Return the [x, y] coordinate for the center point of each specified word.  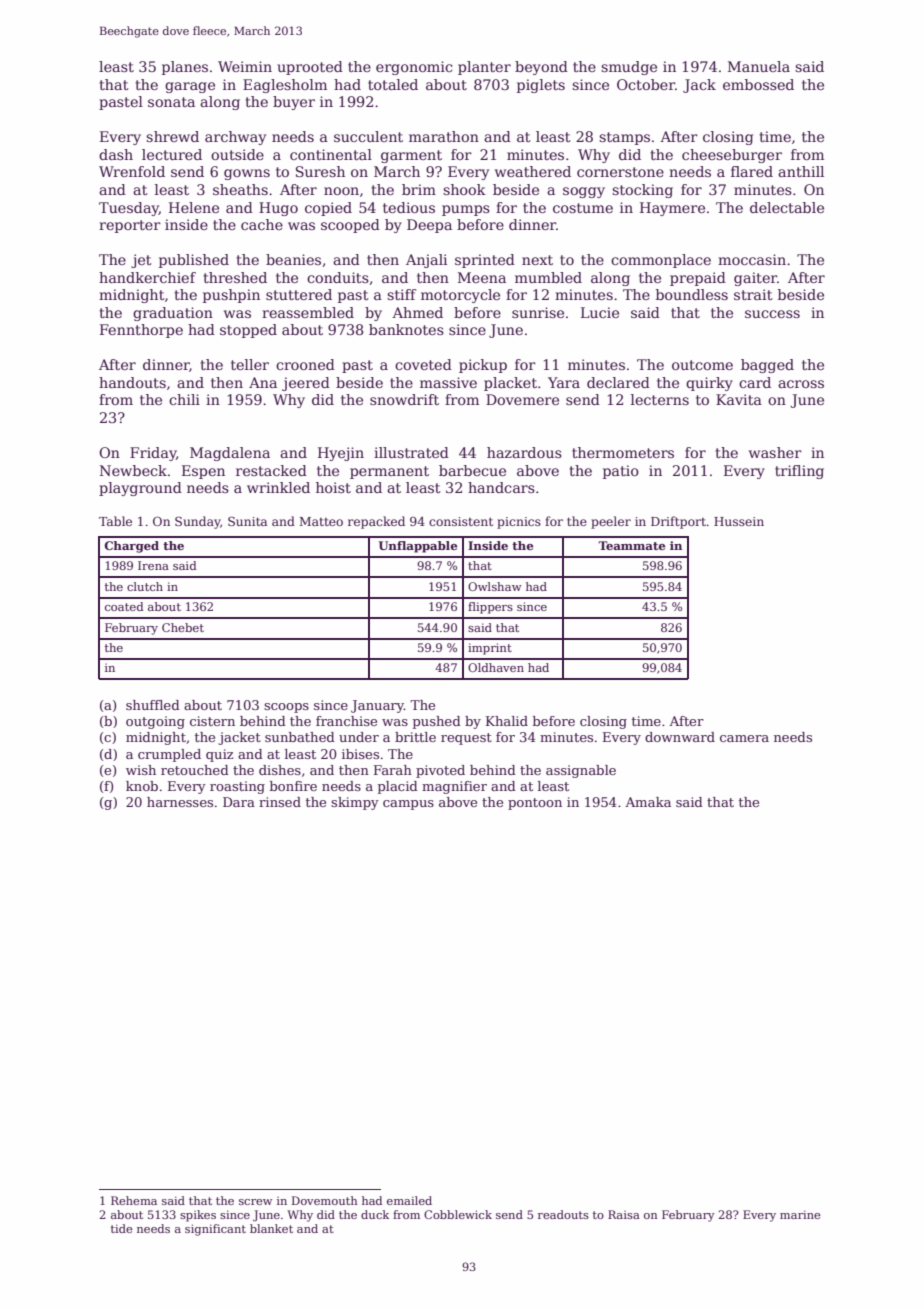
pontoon [535, 804]
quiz [219, 755]
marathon [444, 136]
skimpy [355, 803]
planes [185, 68]
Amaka [648, 802]
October [646, 84]
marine [800, 1214]
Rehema [134, 1200]
